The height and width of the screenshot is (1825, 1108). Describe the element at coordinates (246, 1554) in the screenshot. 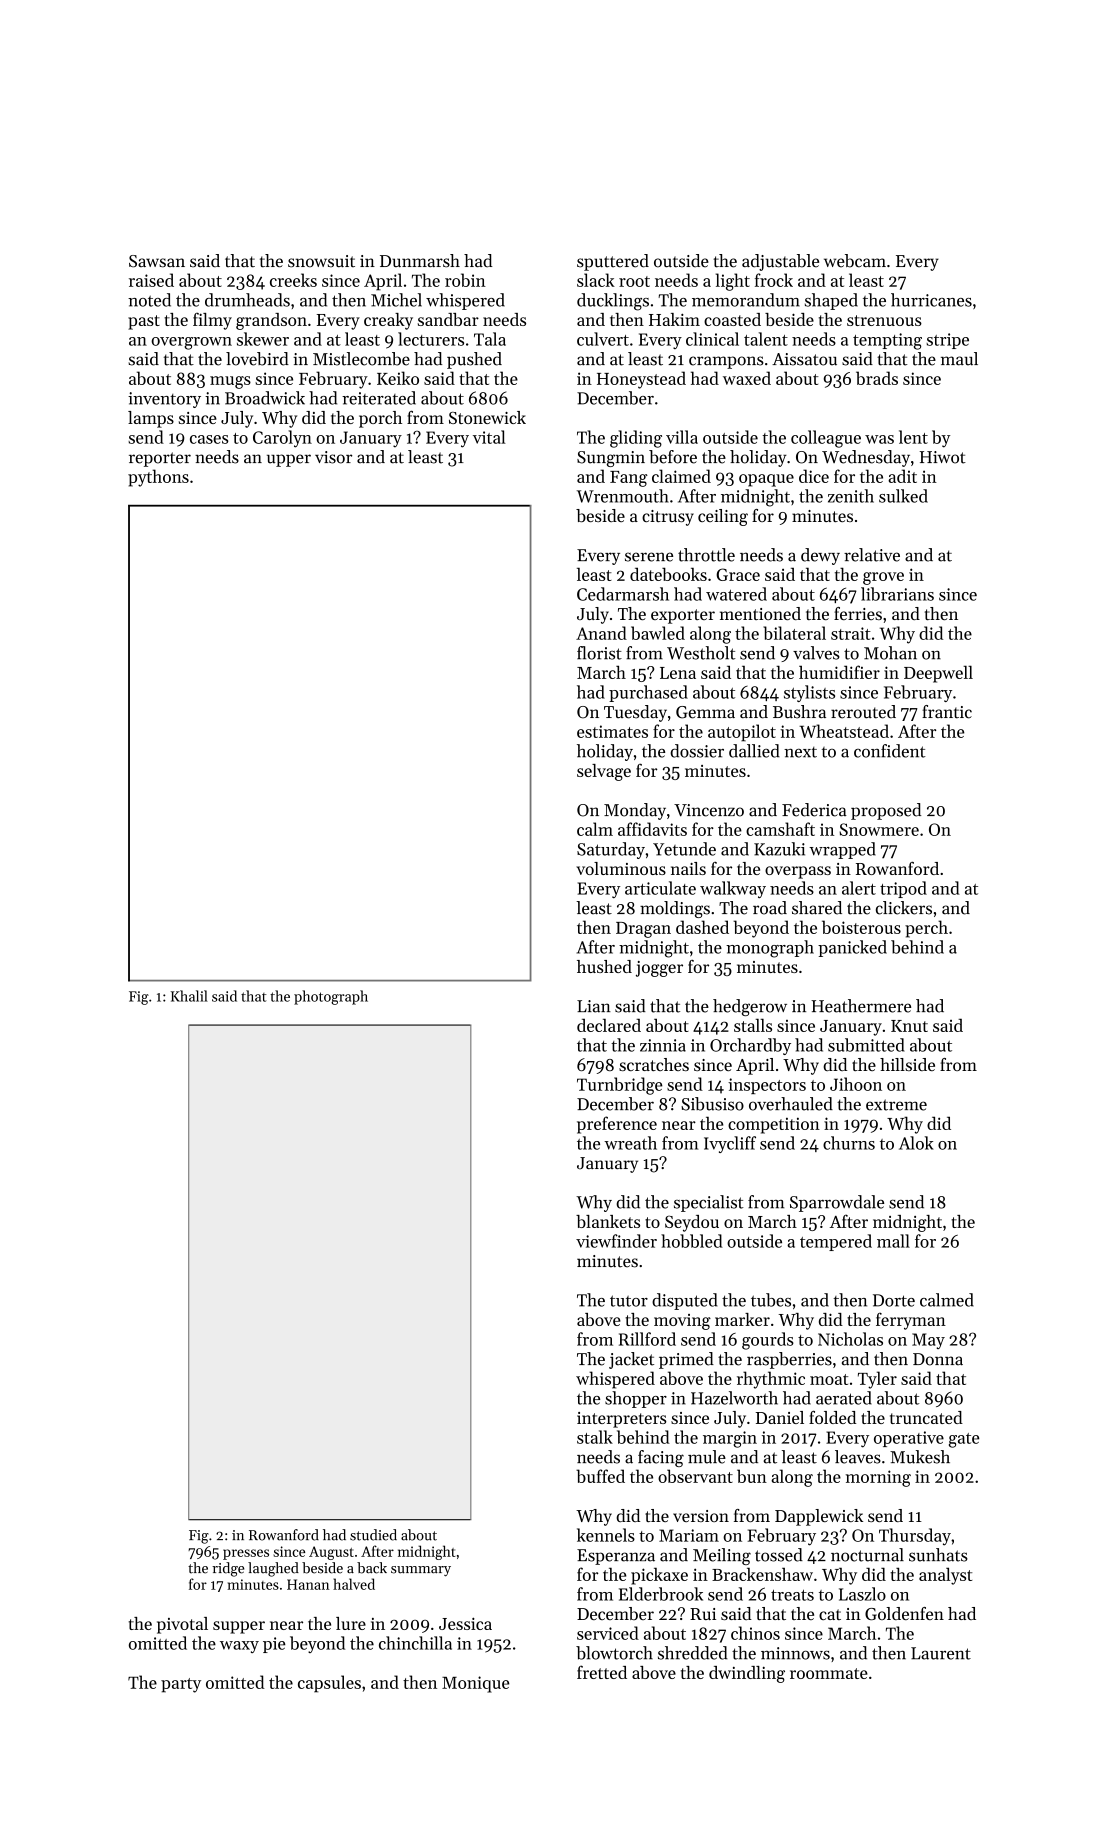

I see `presses` at that location.
